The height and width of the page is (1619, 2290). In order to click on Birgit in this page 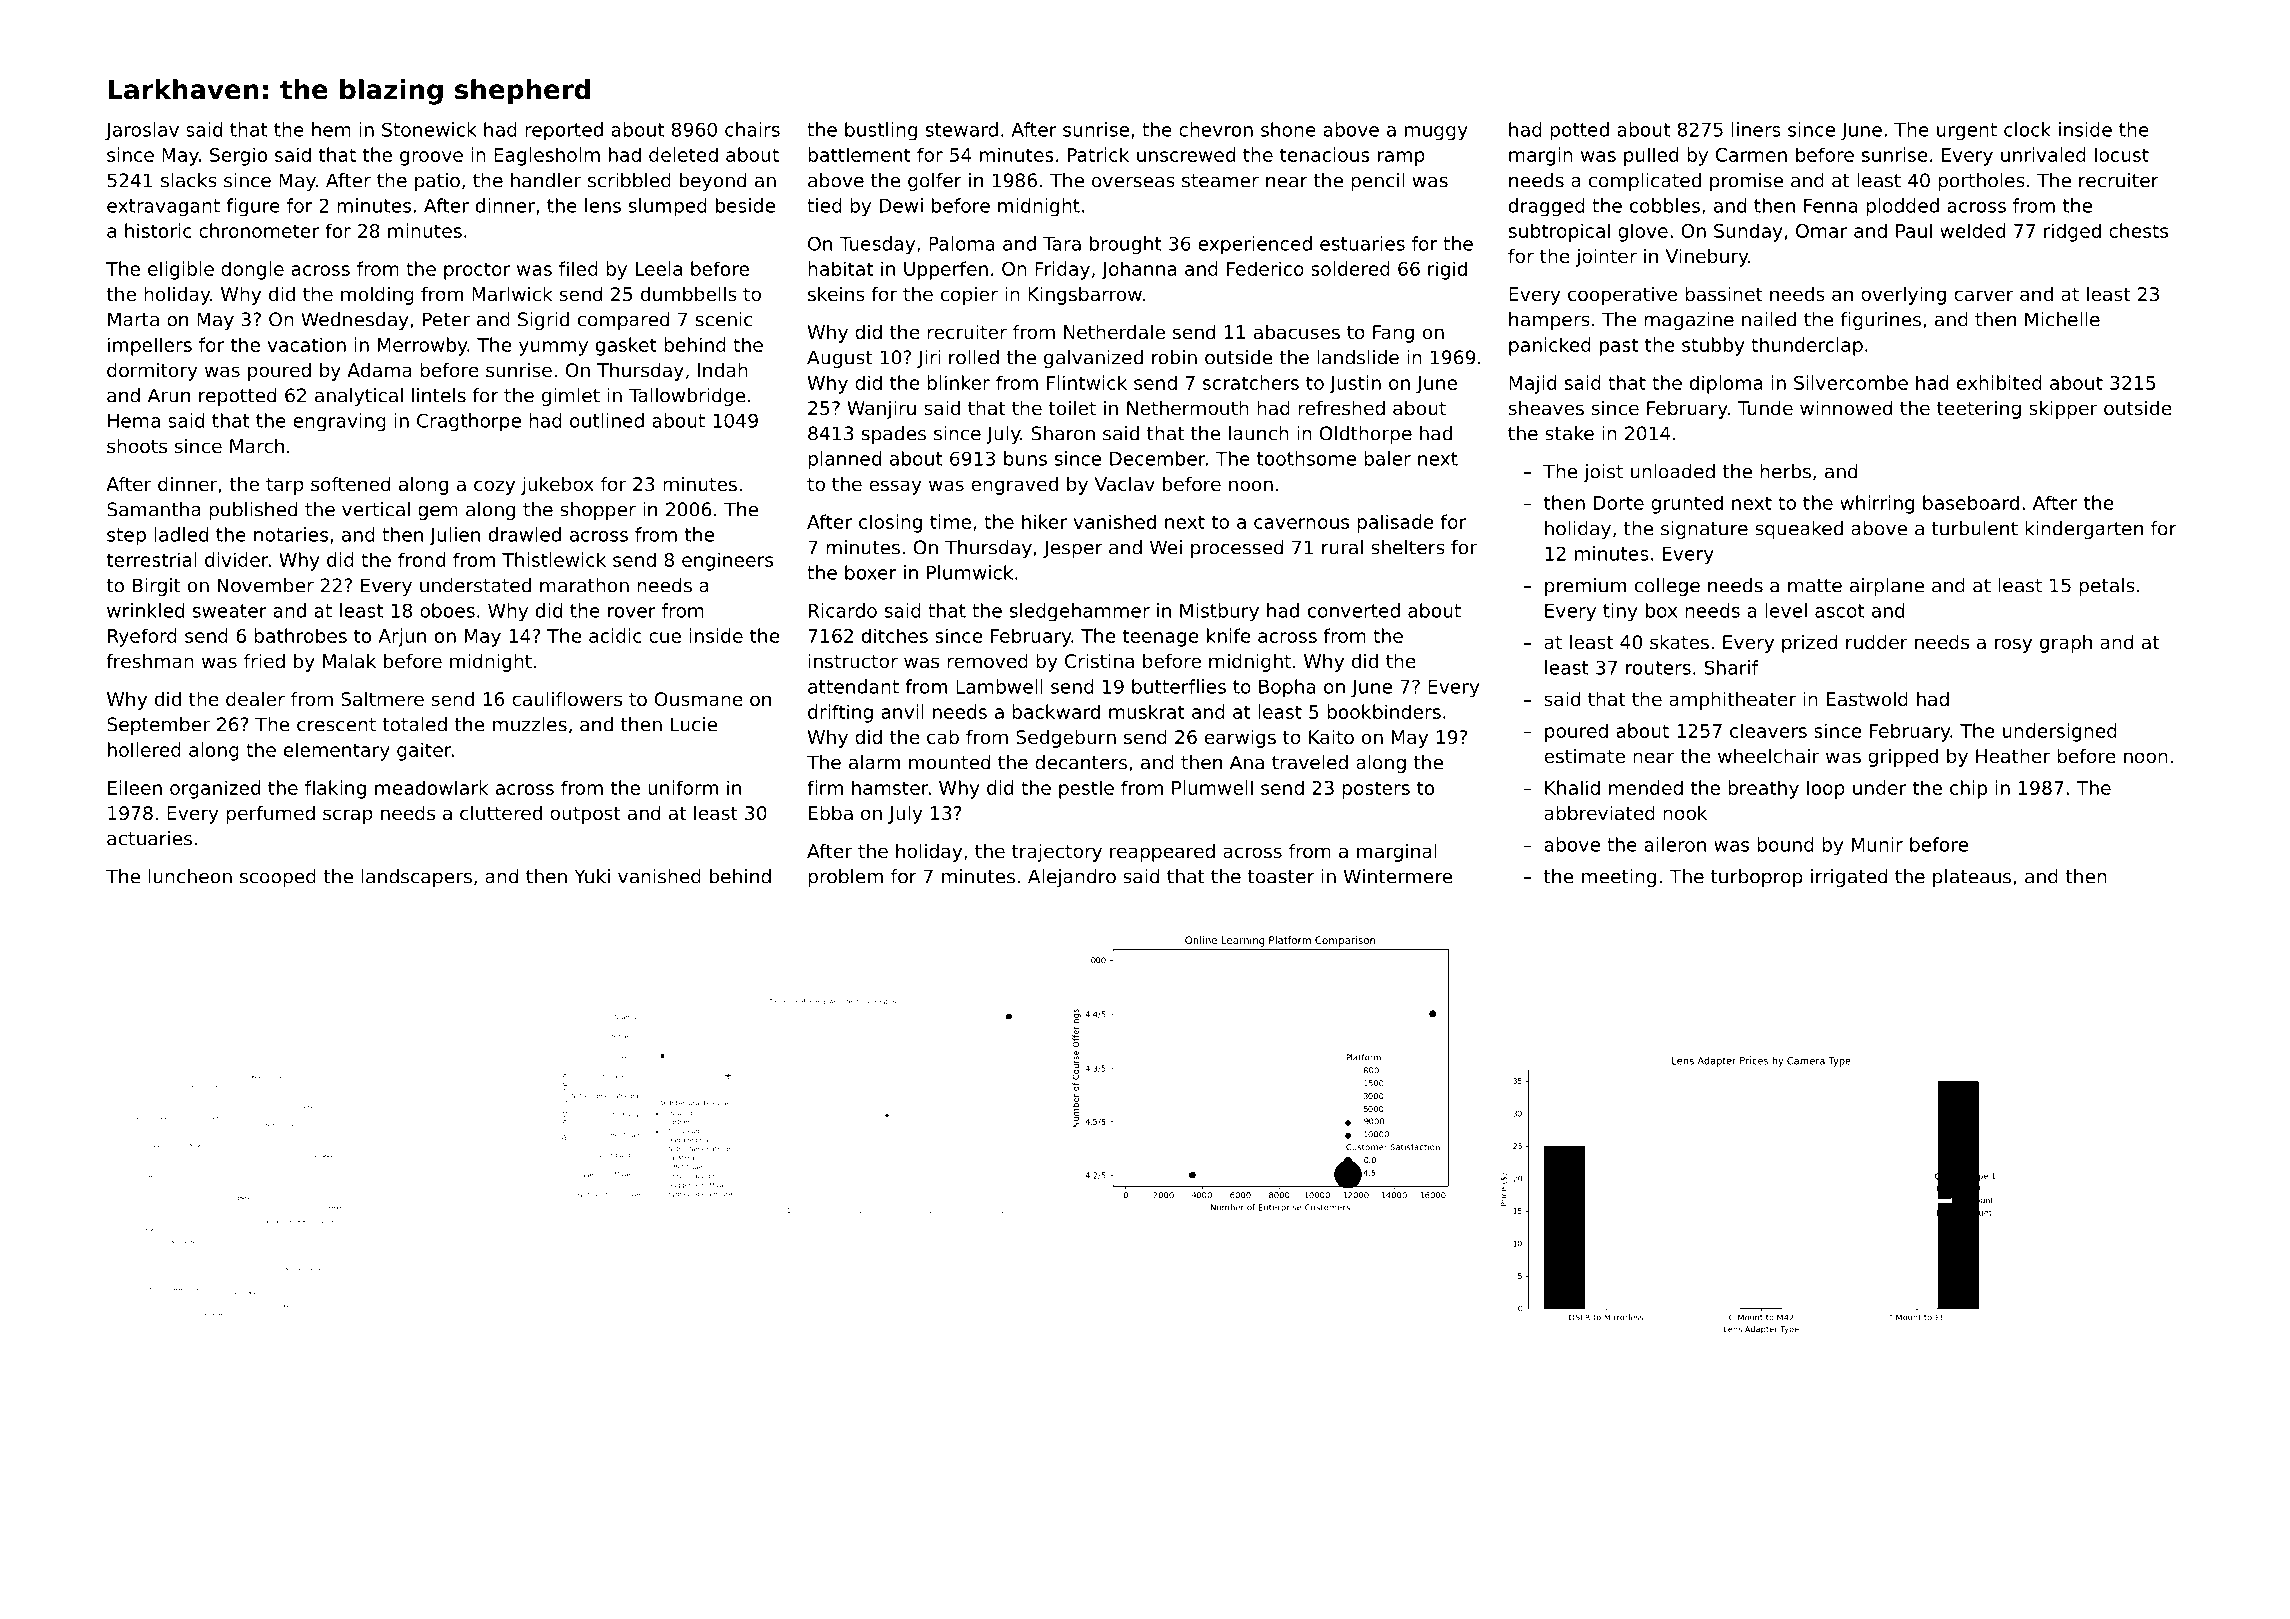, I will do `click(157, 587)`.
